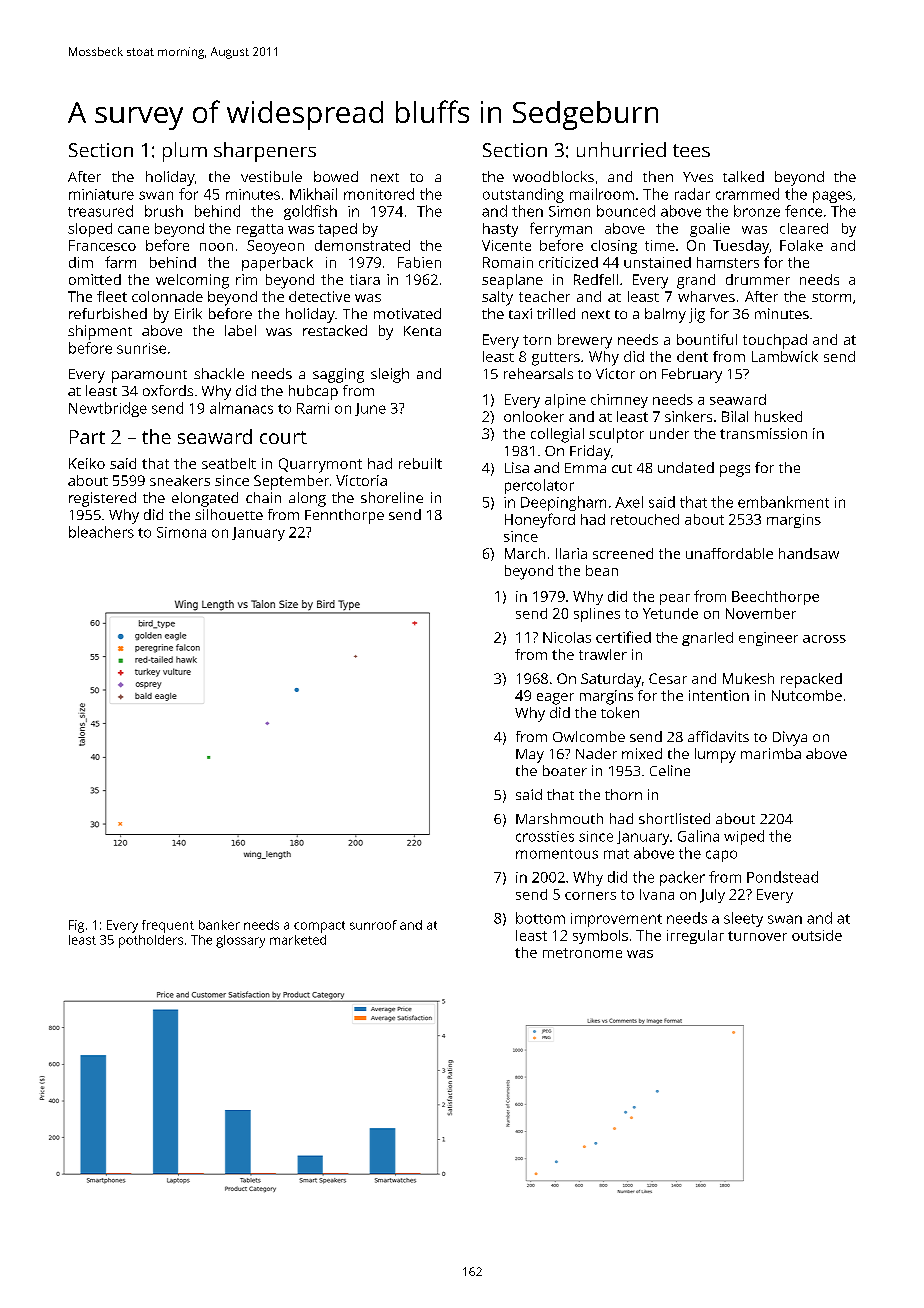  What do you see at coordinates (768, 639) in the screenshot?
I see `engineer` at bounding box center [768, 639].
